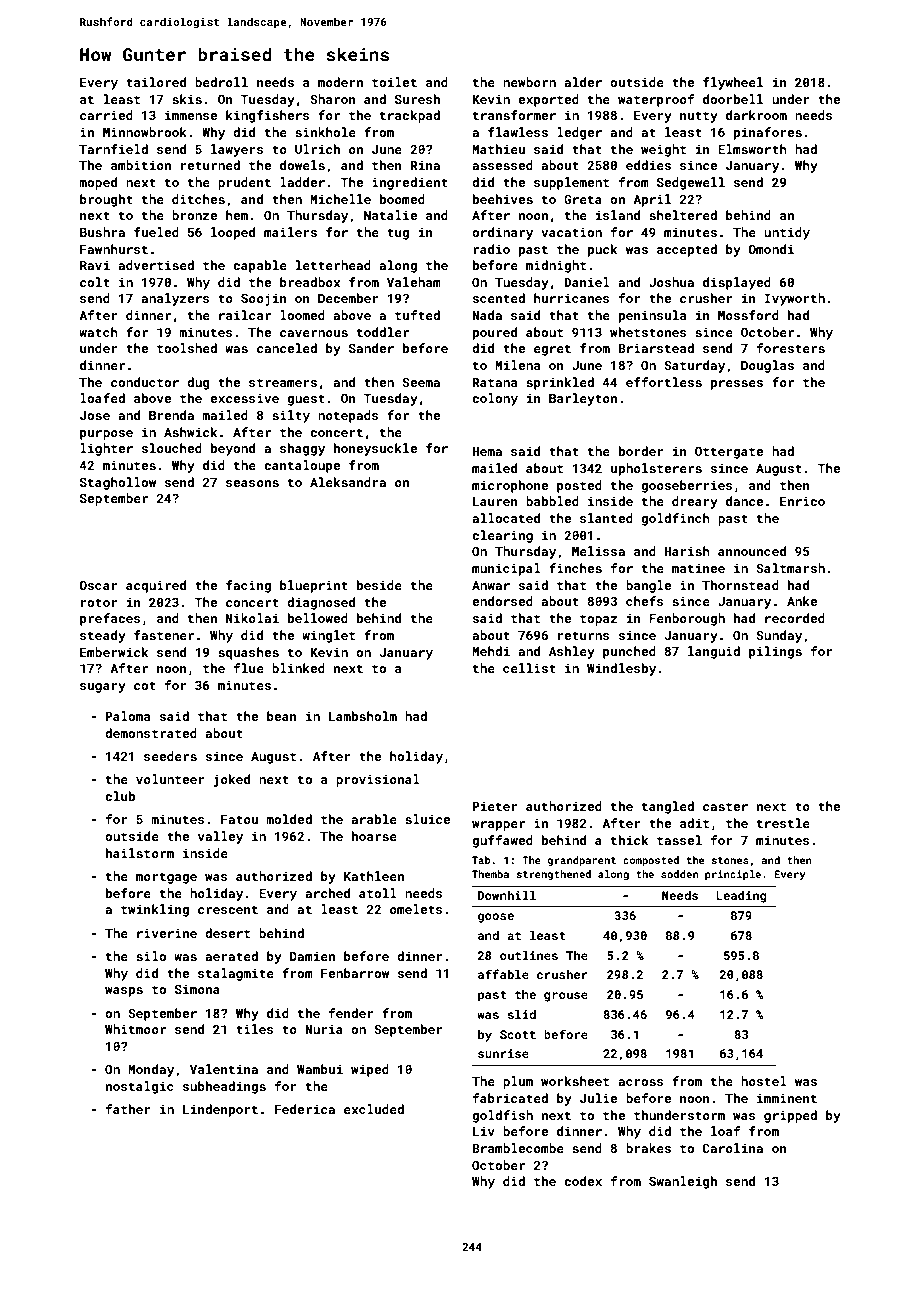 Image resolution: width=924 pixels, height=1308 pixels. I want to click on modern, so click(340, 82).
